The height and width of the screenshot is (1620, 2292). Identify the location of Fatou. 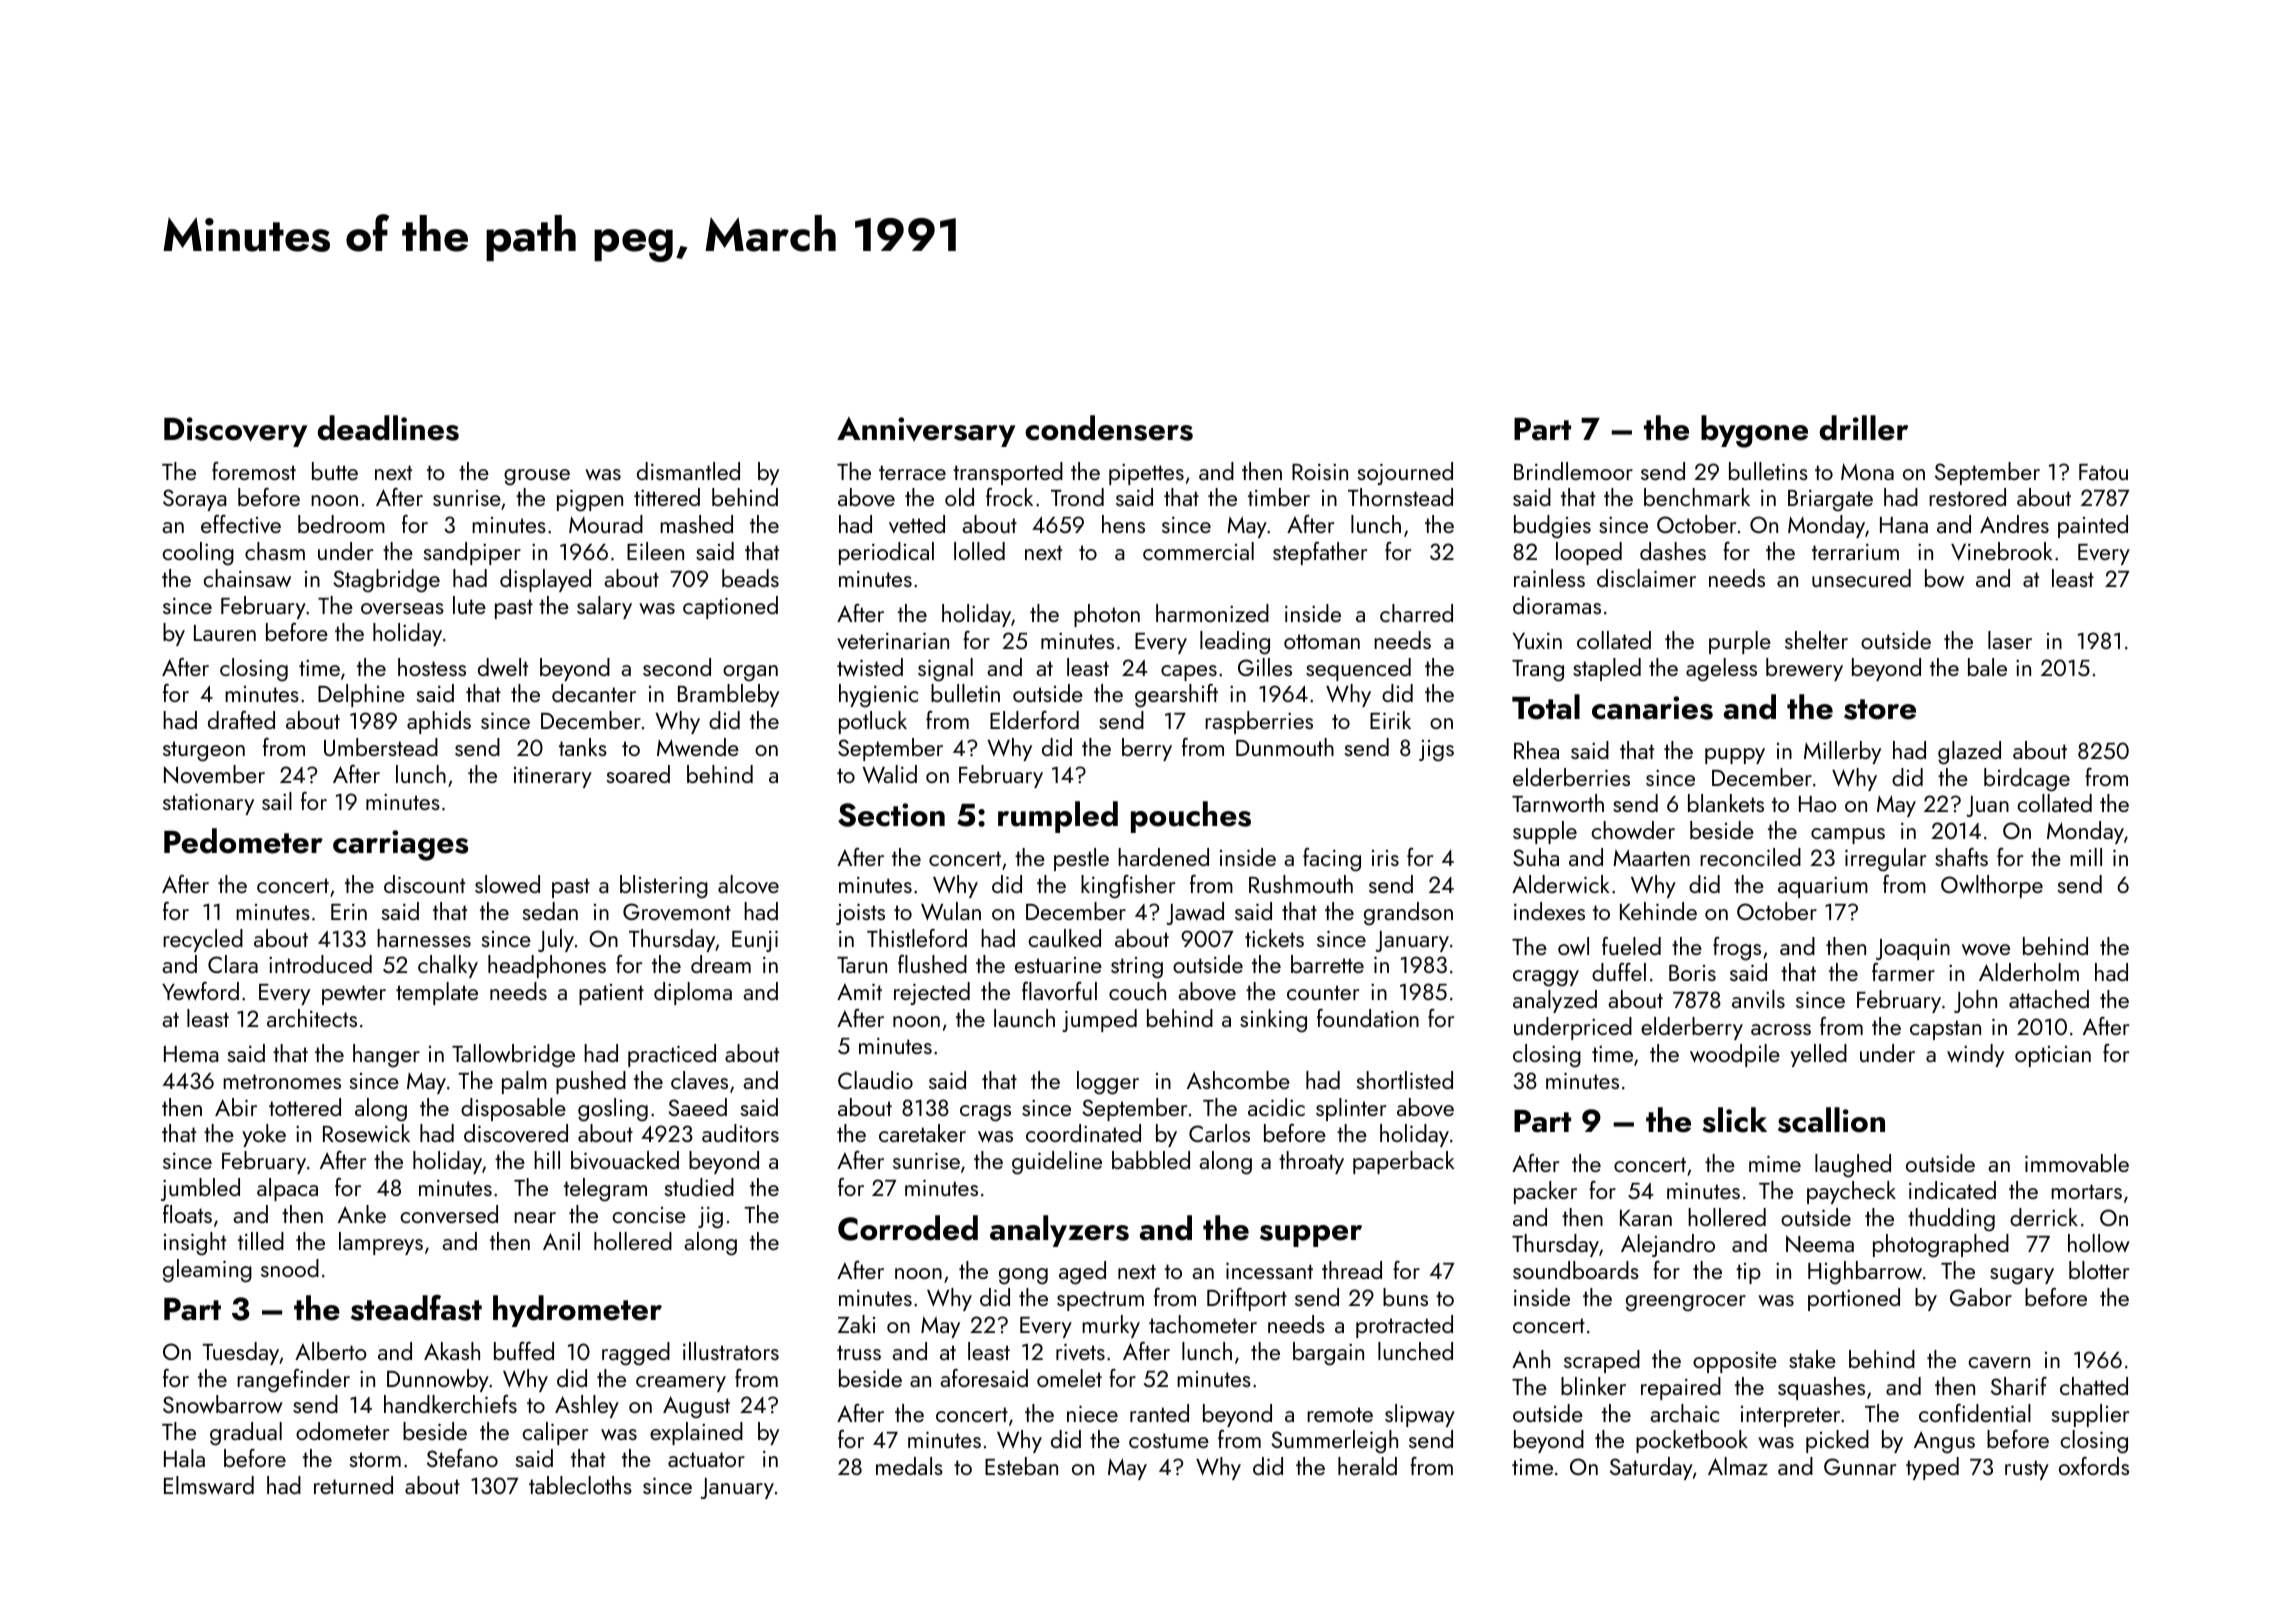
(2103, 472).
